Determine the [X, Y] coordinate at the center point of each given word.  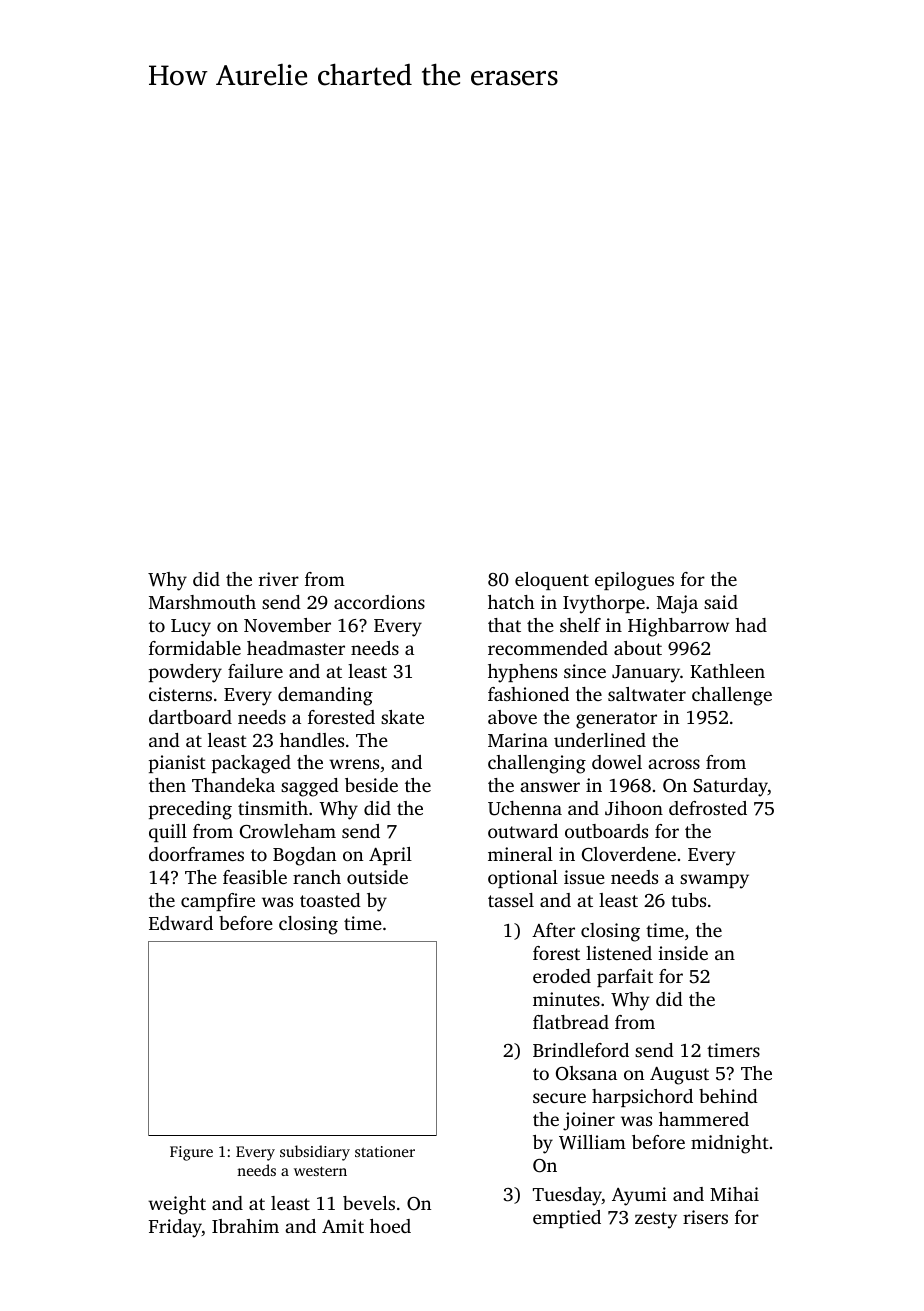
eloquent [552, 581]
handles [312, 740]
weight [177, 1205]
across [674, 764]
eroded [562, 976]
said [721, 602]
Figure [191, 1153]
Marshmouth [202, 602]
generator [616, 720]
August [679, 1076]
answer [550, 787]
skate [402, 717]
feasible [255, 877]
